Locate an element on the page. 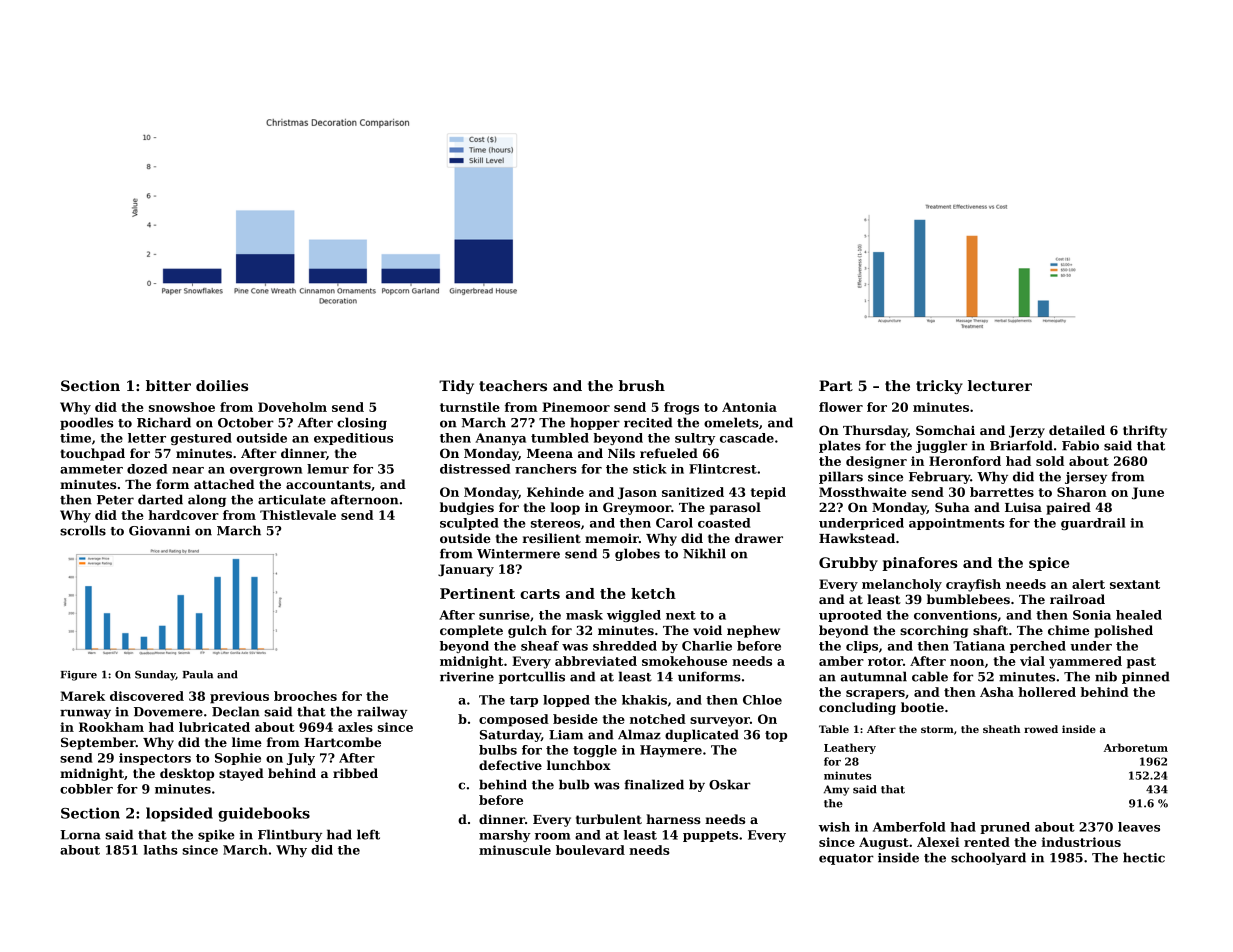  hollered is located at coordinates (1047, 692).
